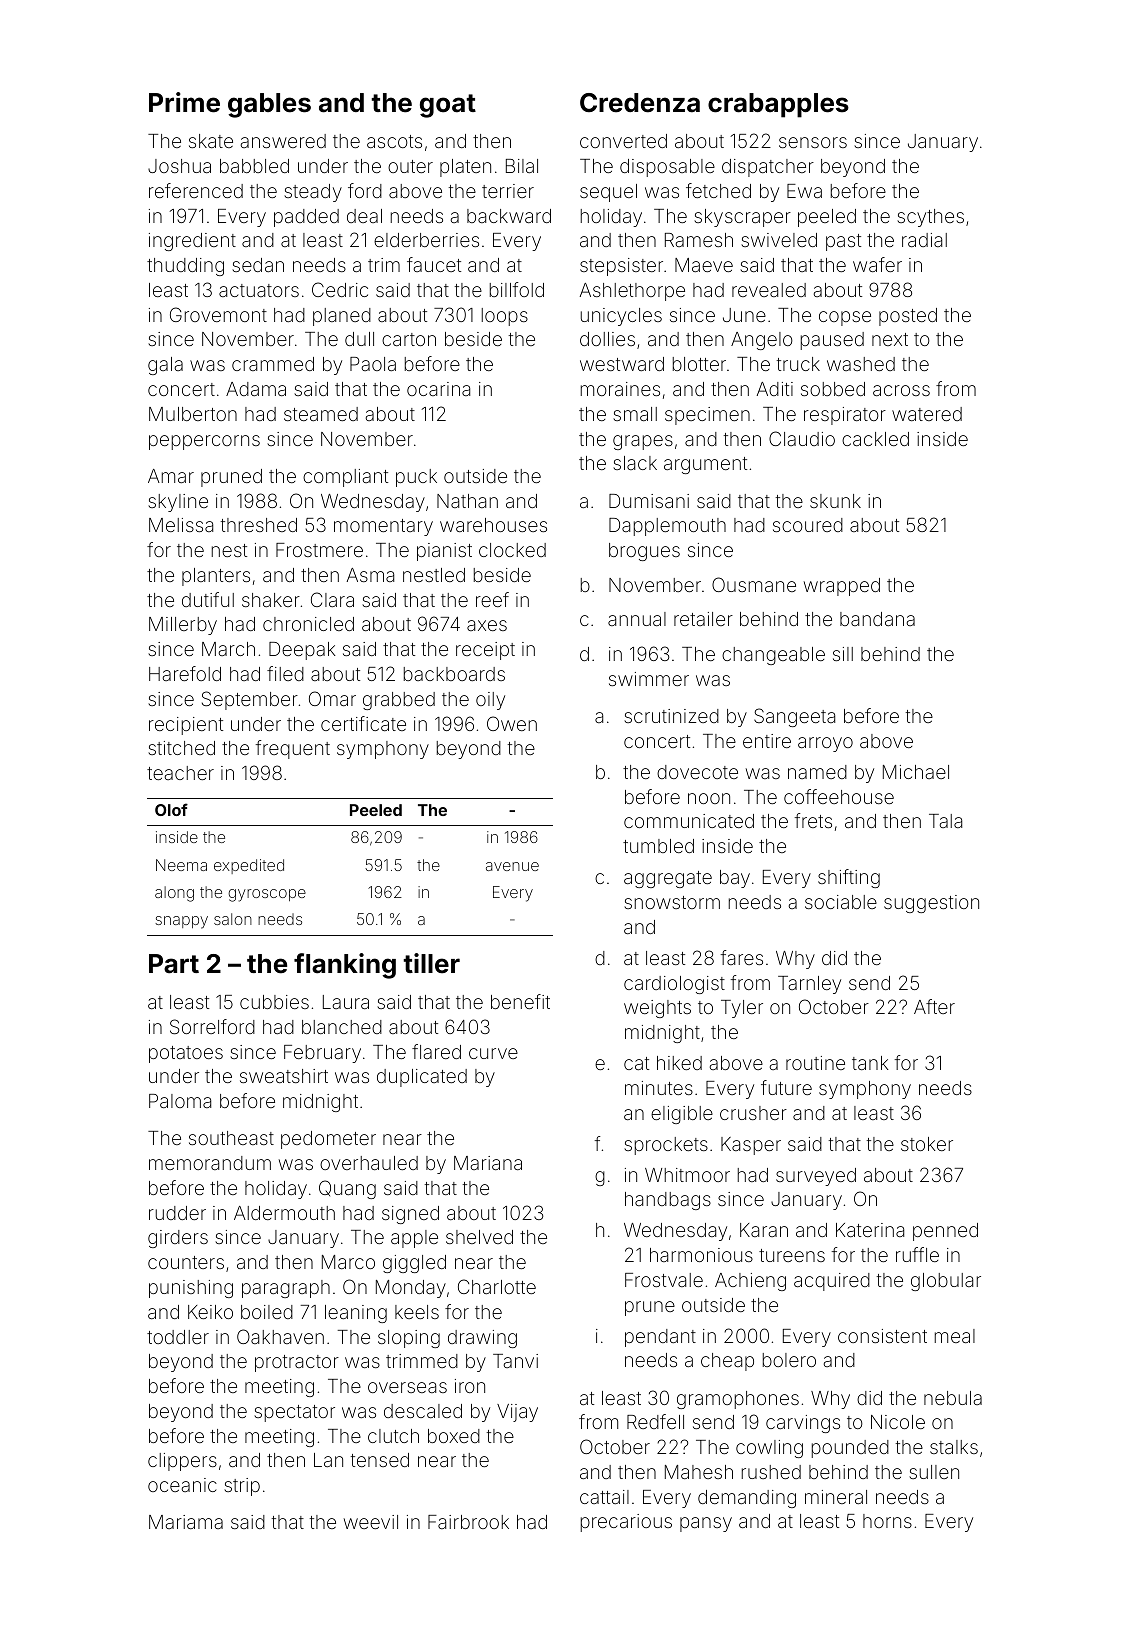 The width and height of the screenshot is (1132, 1639). I want to click on Tyler, so click(742, 1009).
